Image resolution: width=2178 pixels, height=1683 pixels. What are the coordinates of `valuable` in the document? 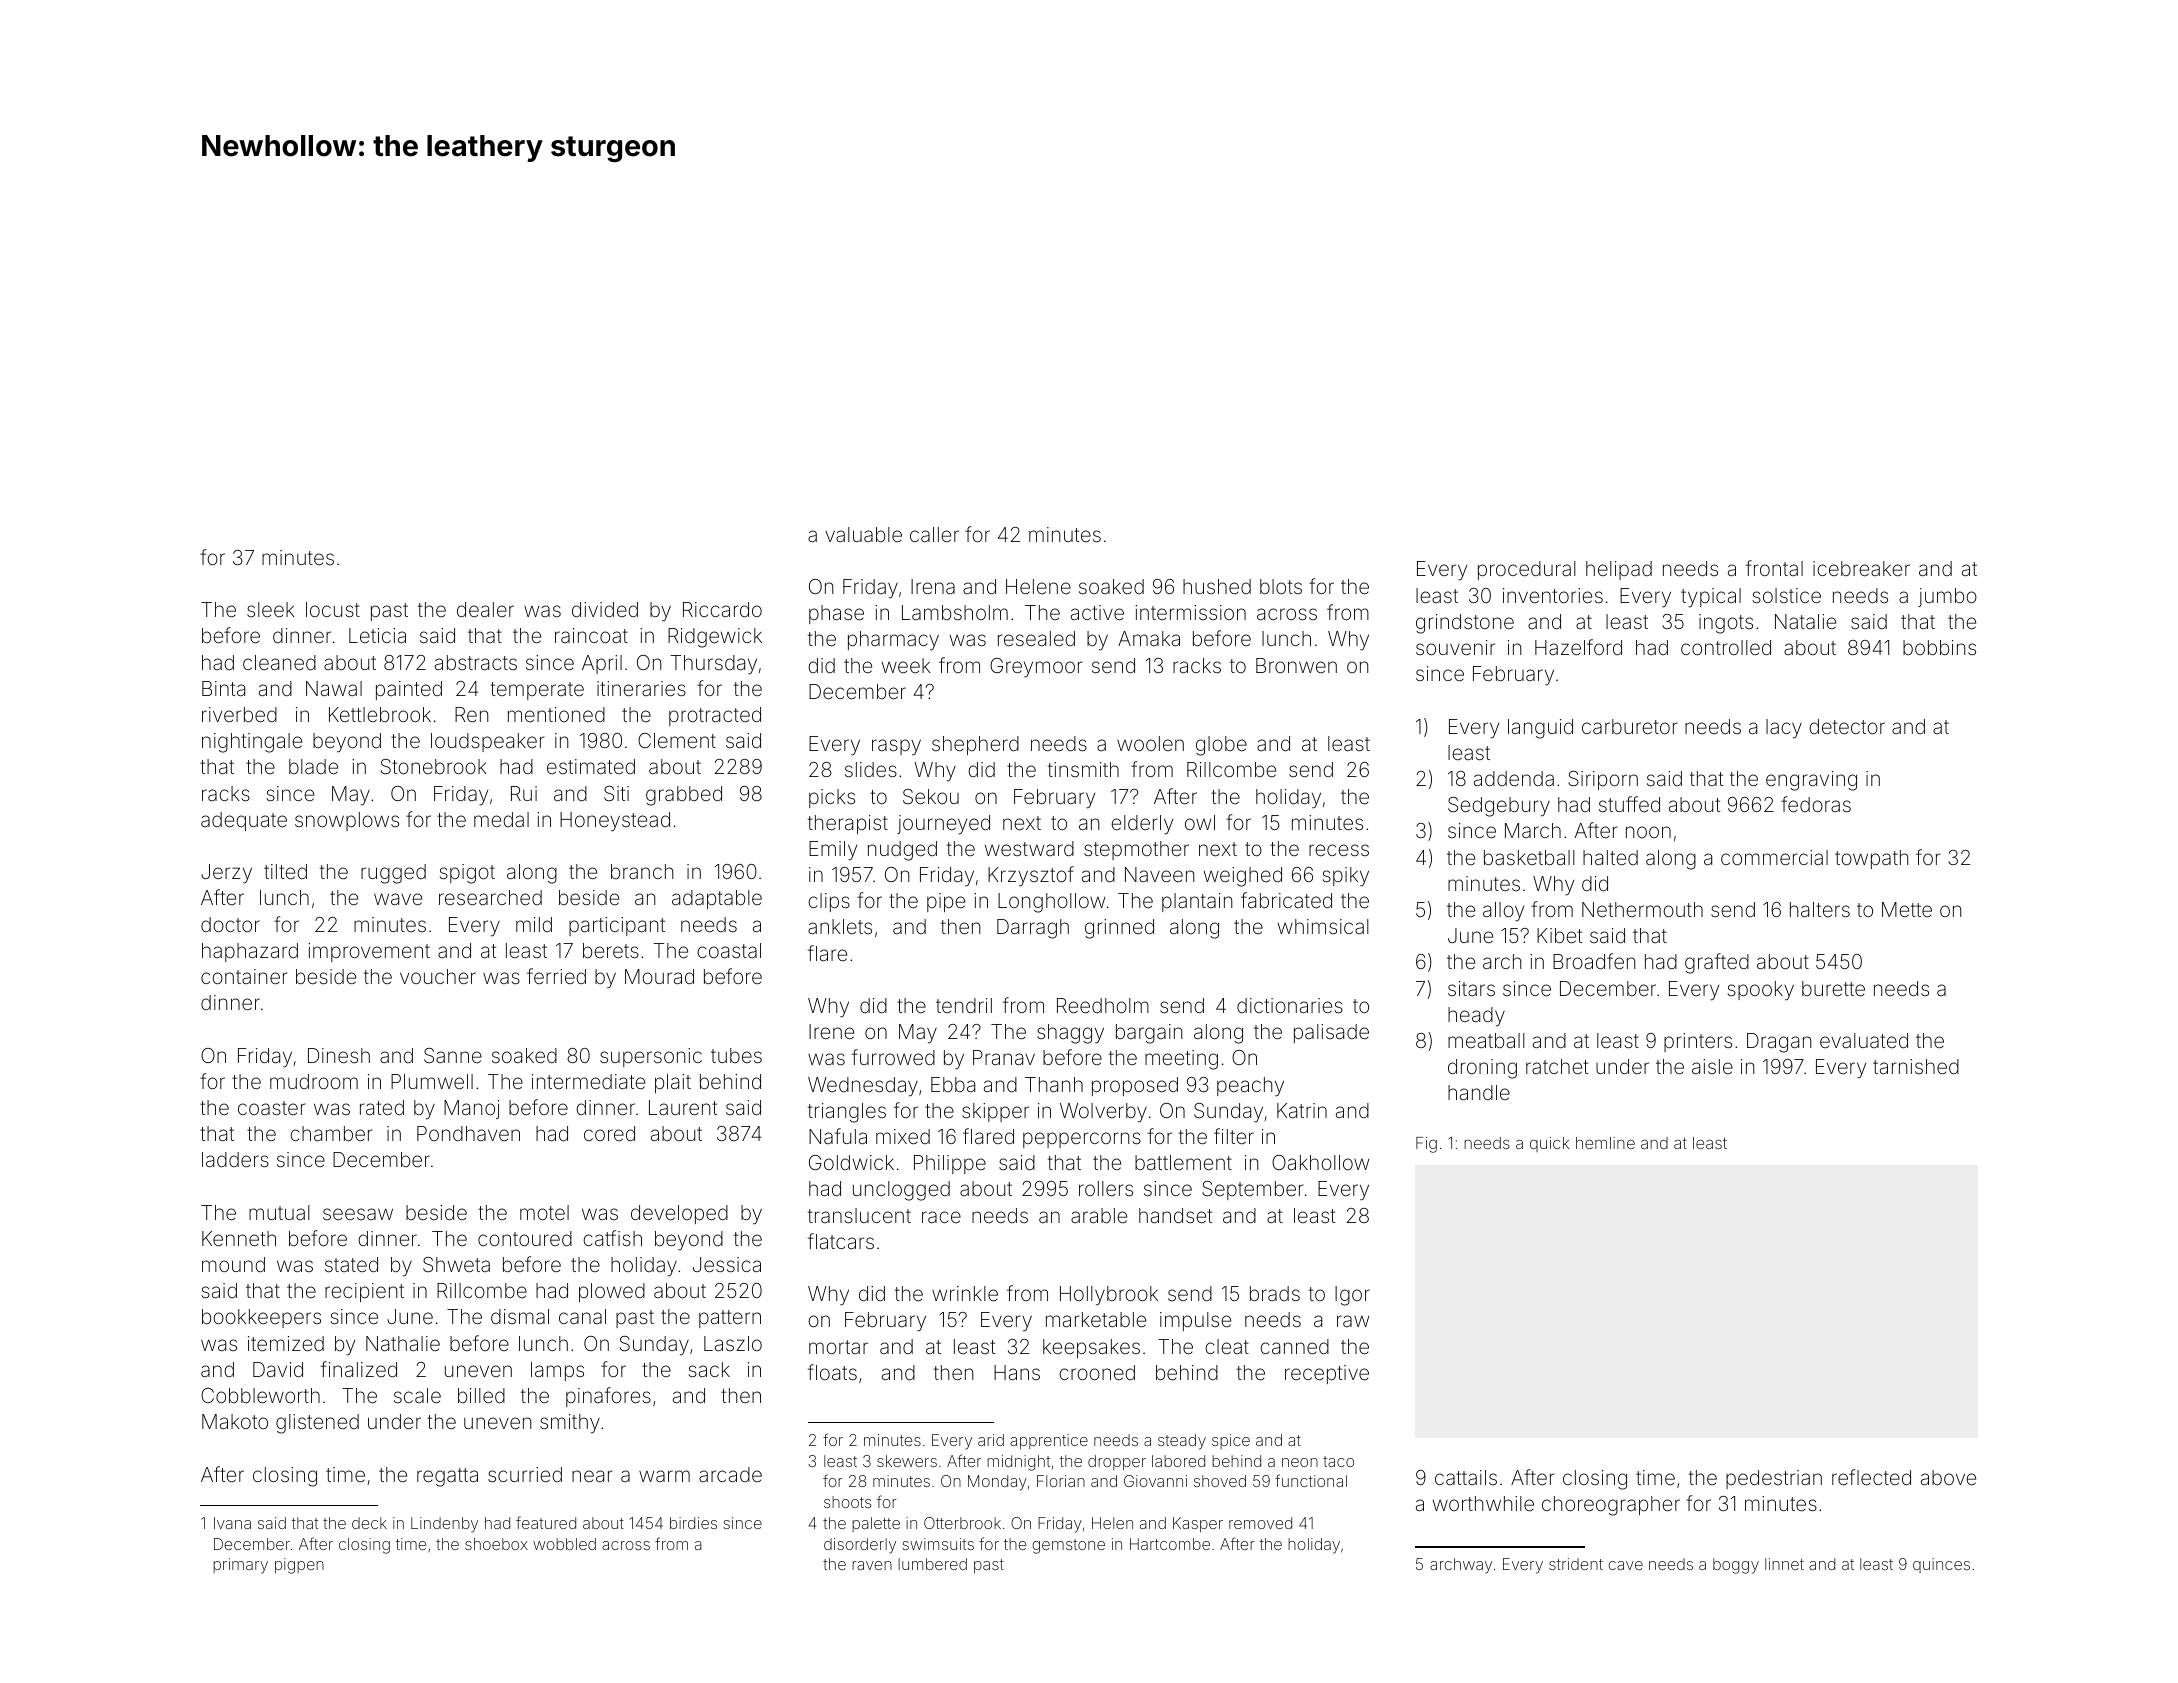 It's located at (863, 534).
